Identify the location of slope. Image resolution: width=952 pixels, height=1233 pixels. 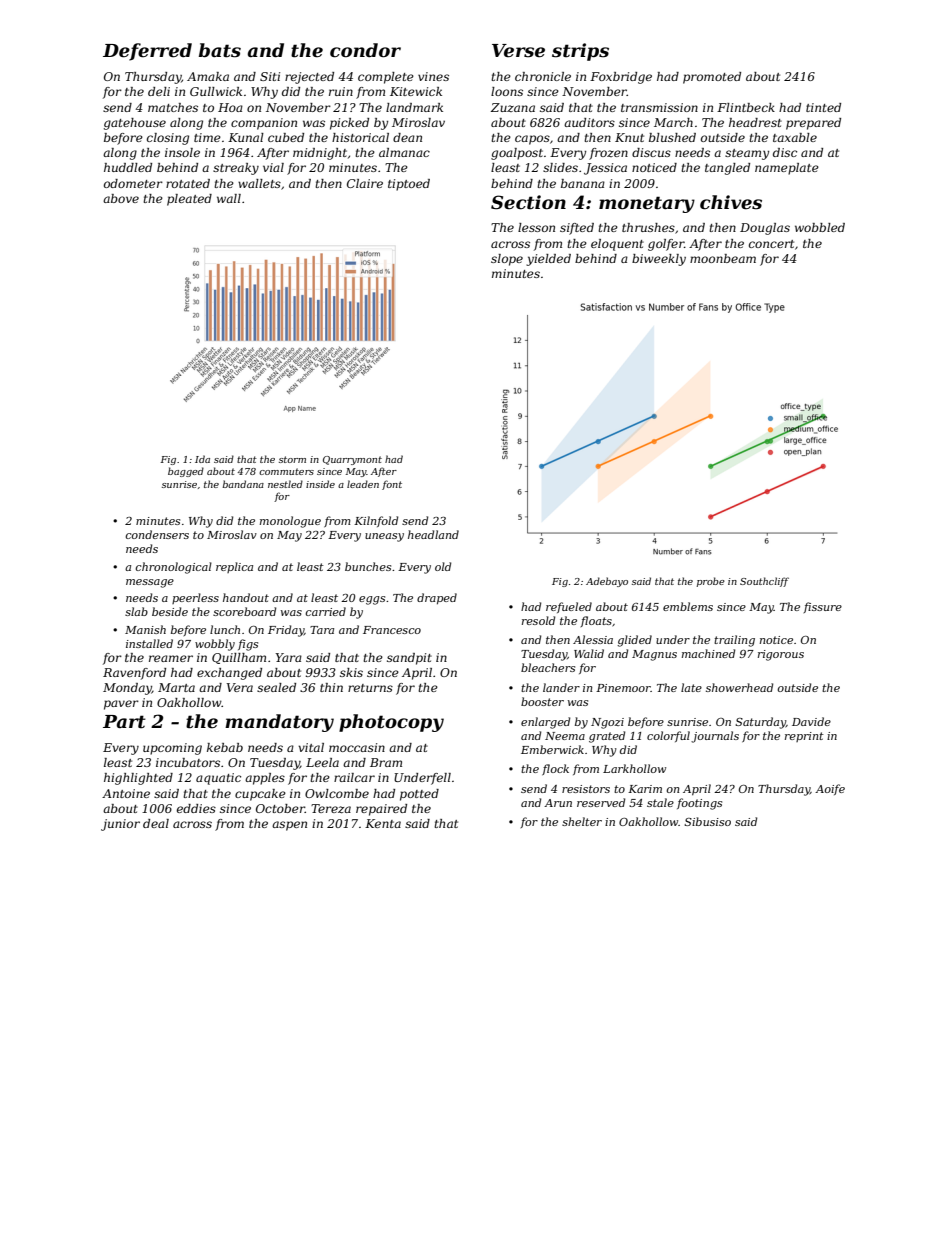
(507, 260).
